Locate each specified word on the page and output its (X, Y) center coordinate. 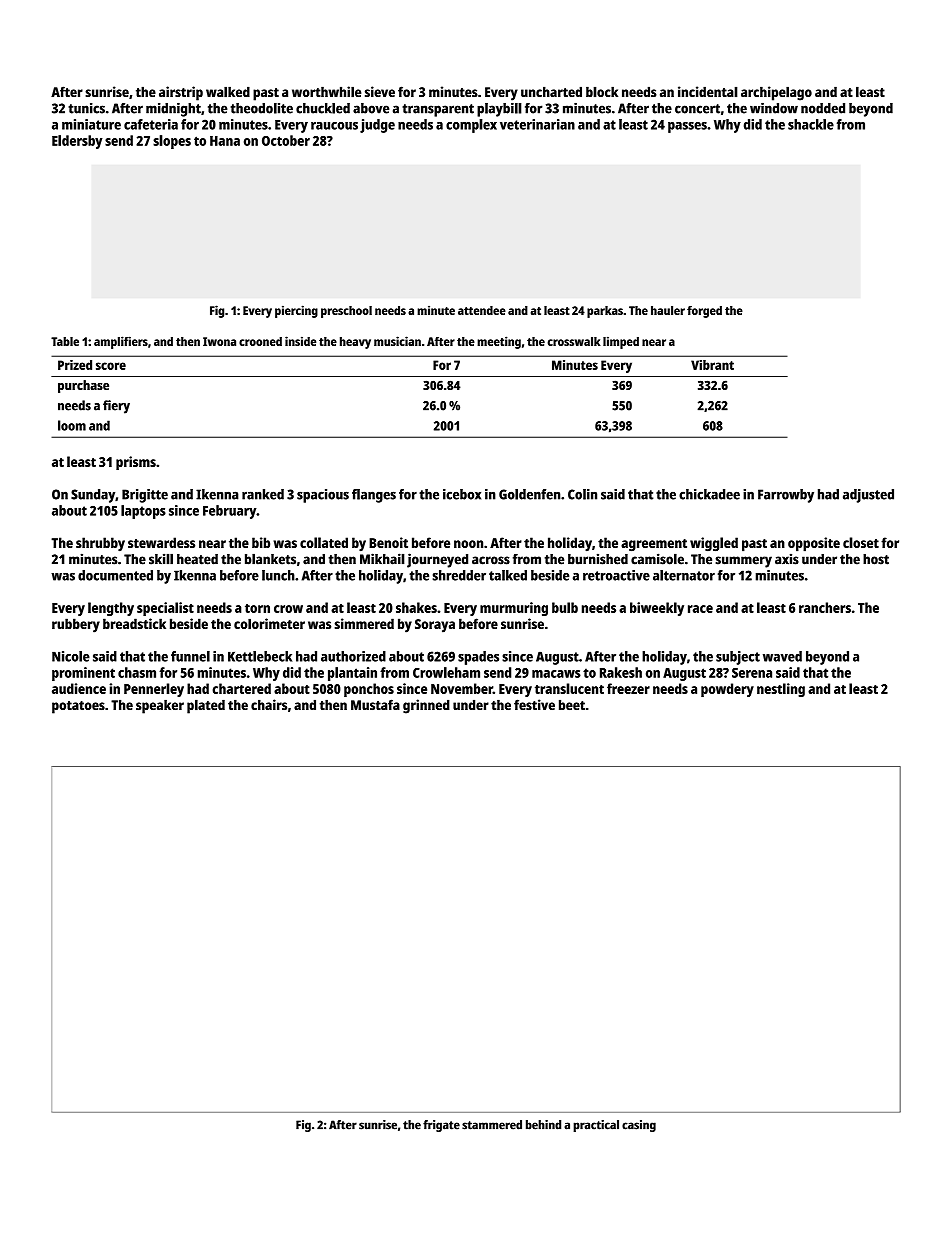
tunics (86, 108)
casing (639, 1126)
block (602, 92)
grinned (426, 706)
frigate (441, 1126)
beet (572, 705)
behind (543, 1125)
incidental (708, 92)
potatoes (78, 707)
